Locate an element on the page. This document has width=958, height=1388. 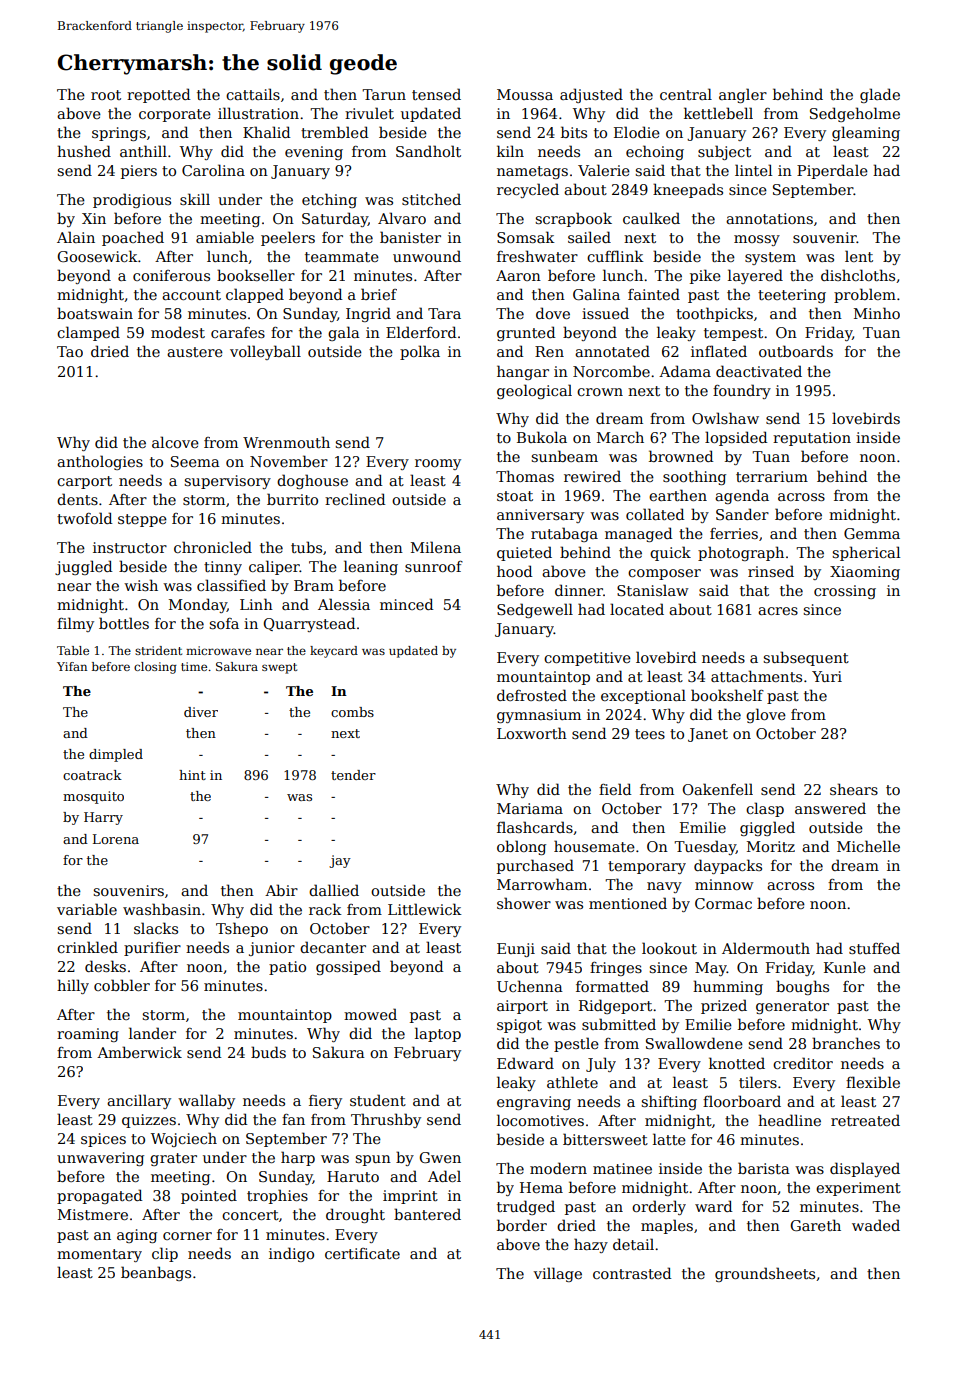
cobbler is located at coordinates (122, 985).
